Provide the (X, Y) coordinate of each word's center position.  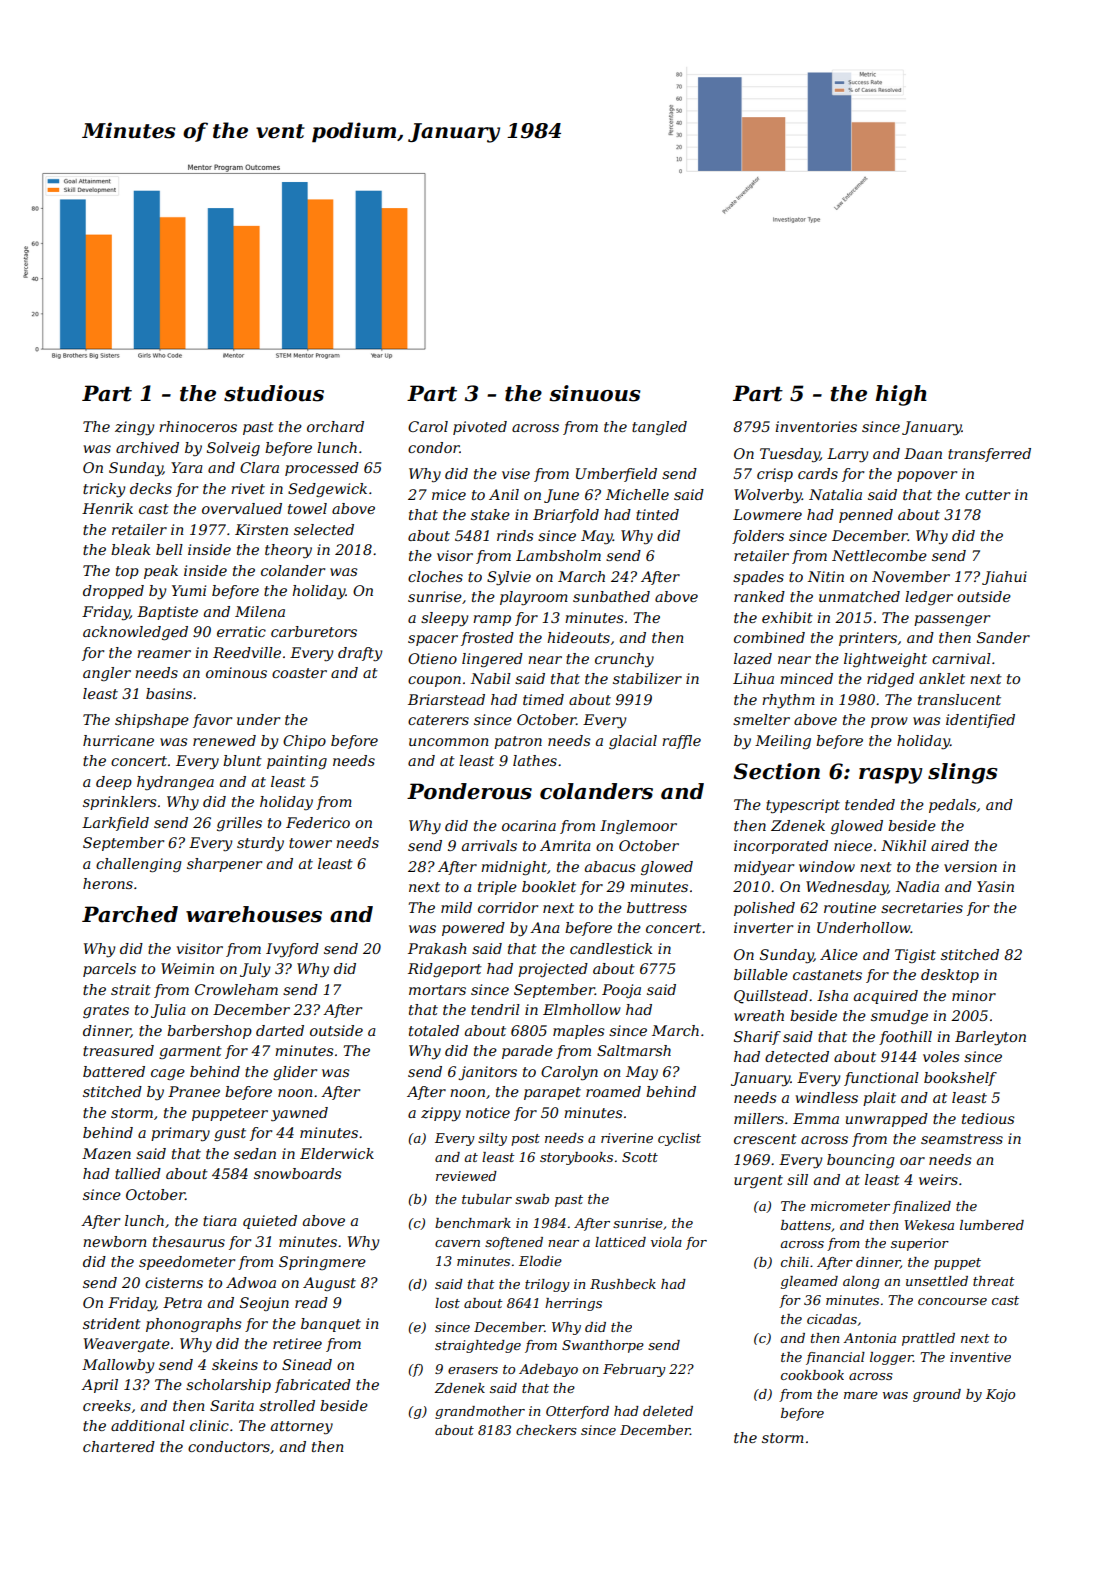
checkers (546, 1430)
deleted (668, 1411)
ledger (929, 598)
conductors (229, 1446)
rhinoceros (198, 426)
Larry (847, 455)
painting (297, 762)
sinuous (594, 393)
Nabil (491, 678)
